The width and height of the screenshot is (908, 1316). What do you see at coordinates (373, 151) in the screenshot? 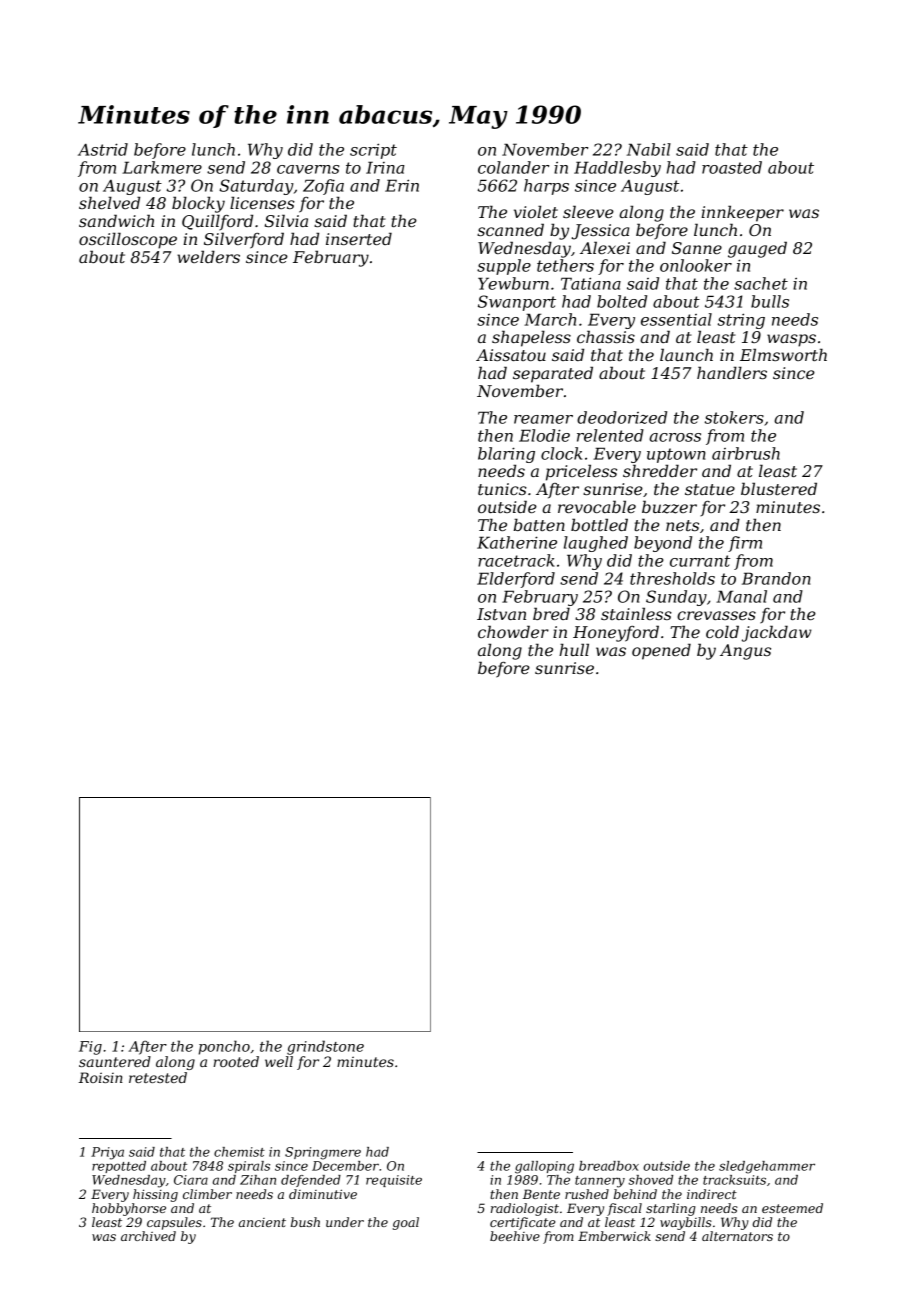
I see `script` at bounding box center [373, 151].
